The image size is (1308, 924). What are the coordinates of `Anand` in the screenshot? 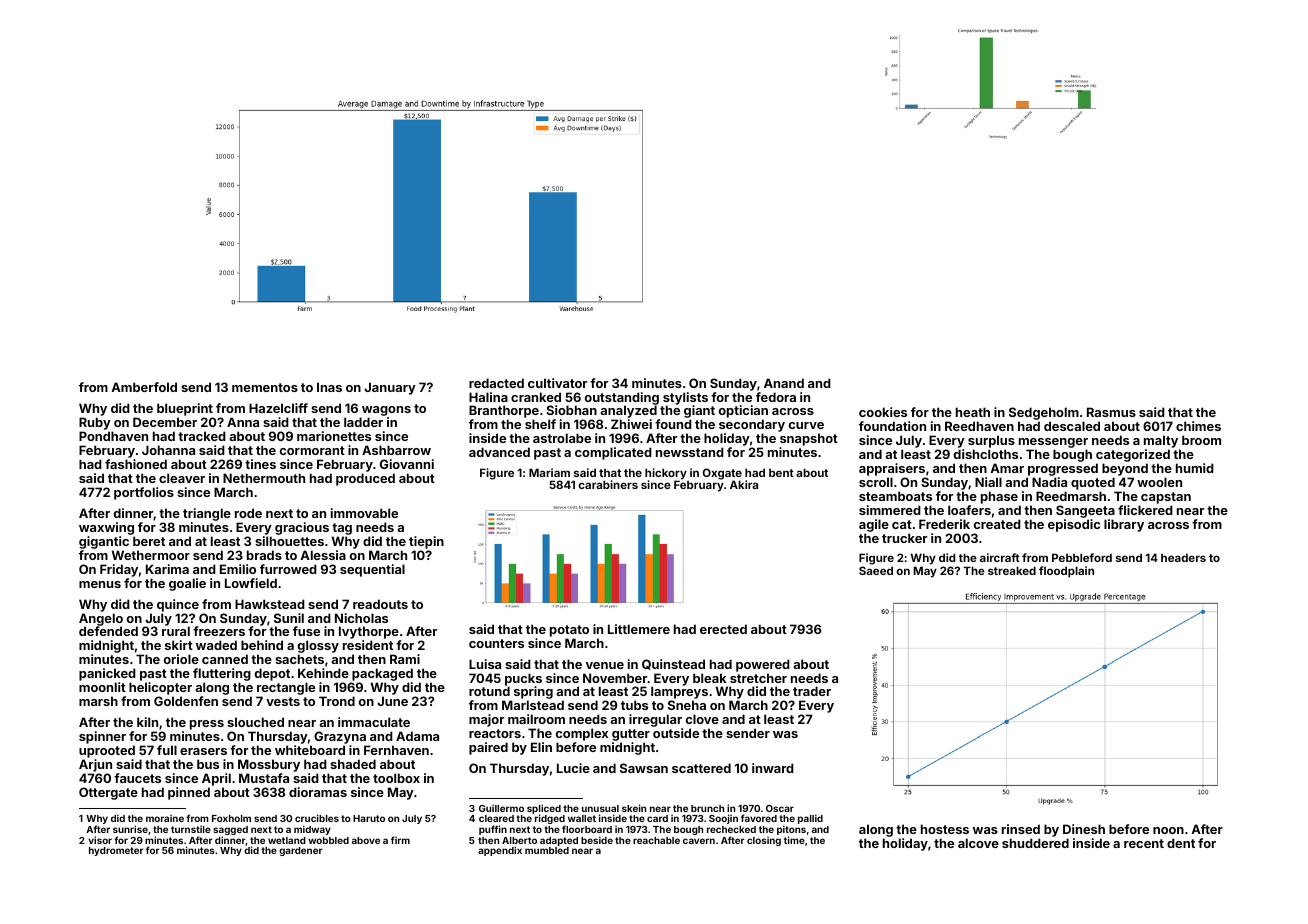 It's located at (784, 383).
